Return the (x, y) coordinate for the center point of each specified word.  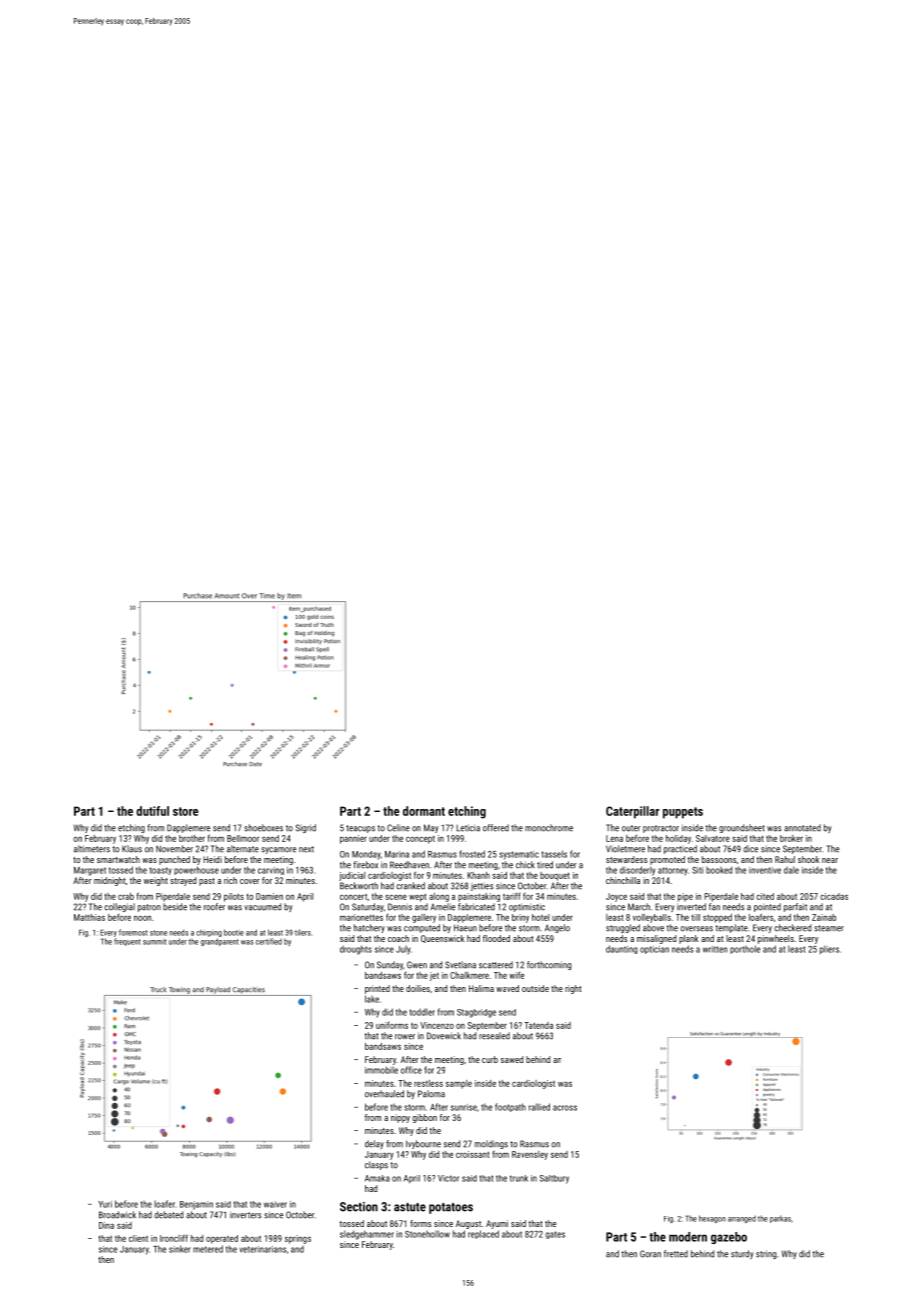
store (185, 811)
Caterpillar (632, 812)
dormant (424, 811)
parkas (780, 1219)
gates (555, 1235)
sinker (180, 1249)
